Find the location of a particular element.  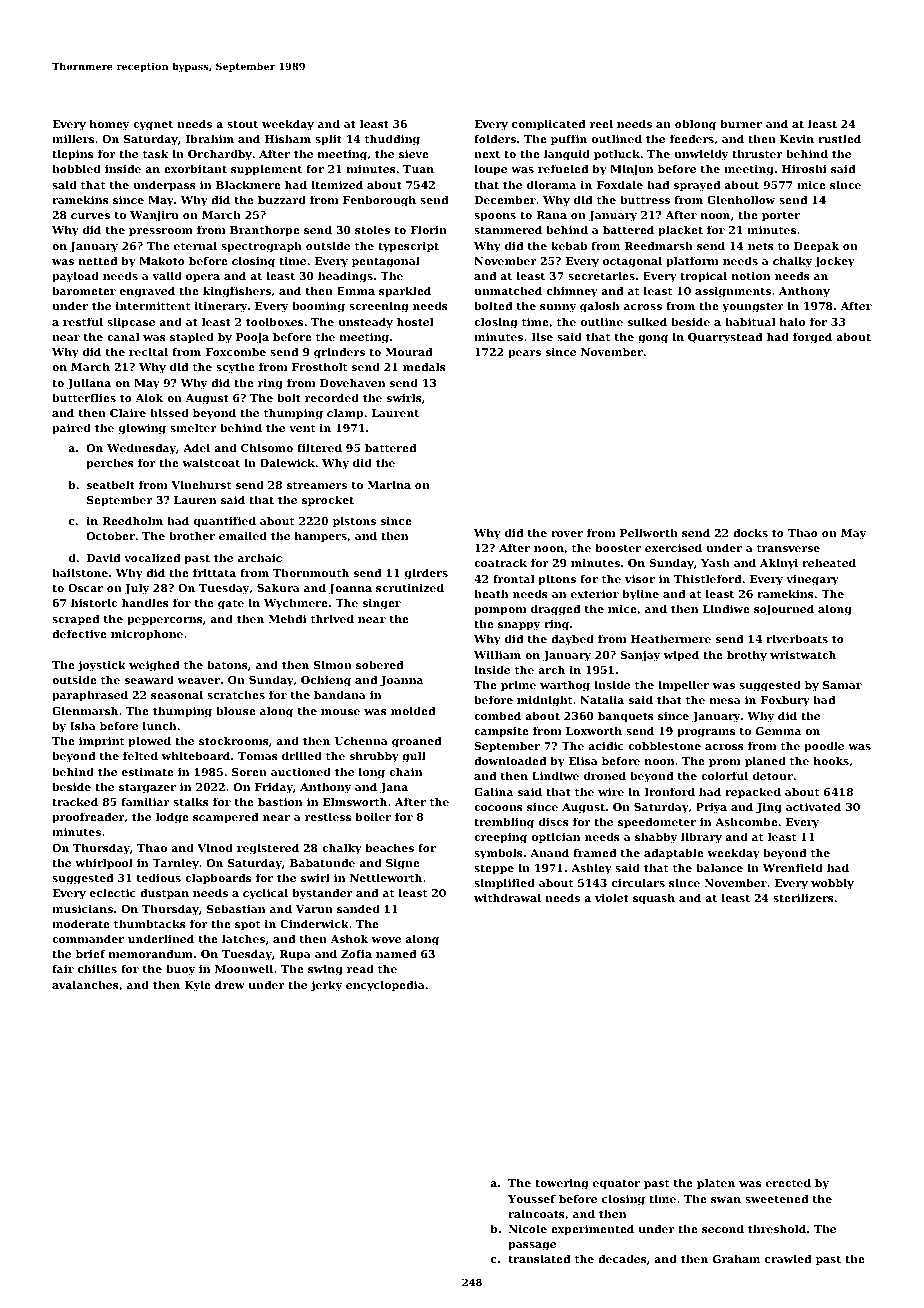

encyclopedia is located at coordinates (385, 986).
